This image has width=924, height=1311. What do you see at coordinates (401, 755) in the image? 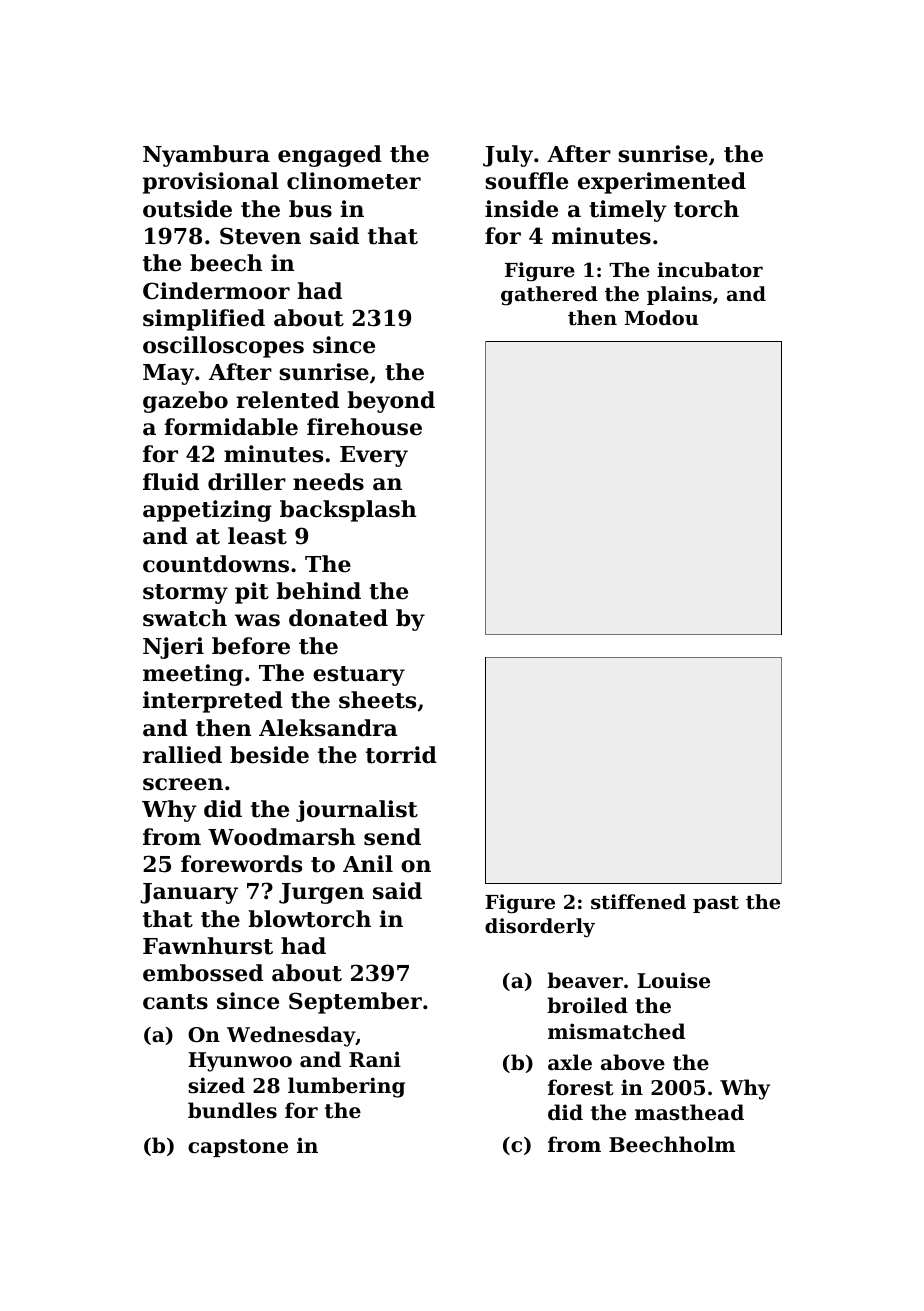
I see `torrid` at bounding box center [401, 755].
